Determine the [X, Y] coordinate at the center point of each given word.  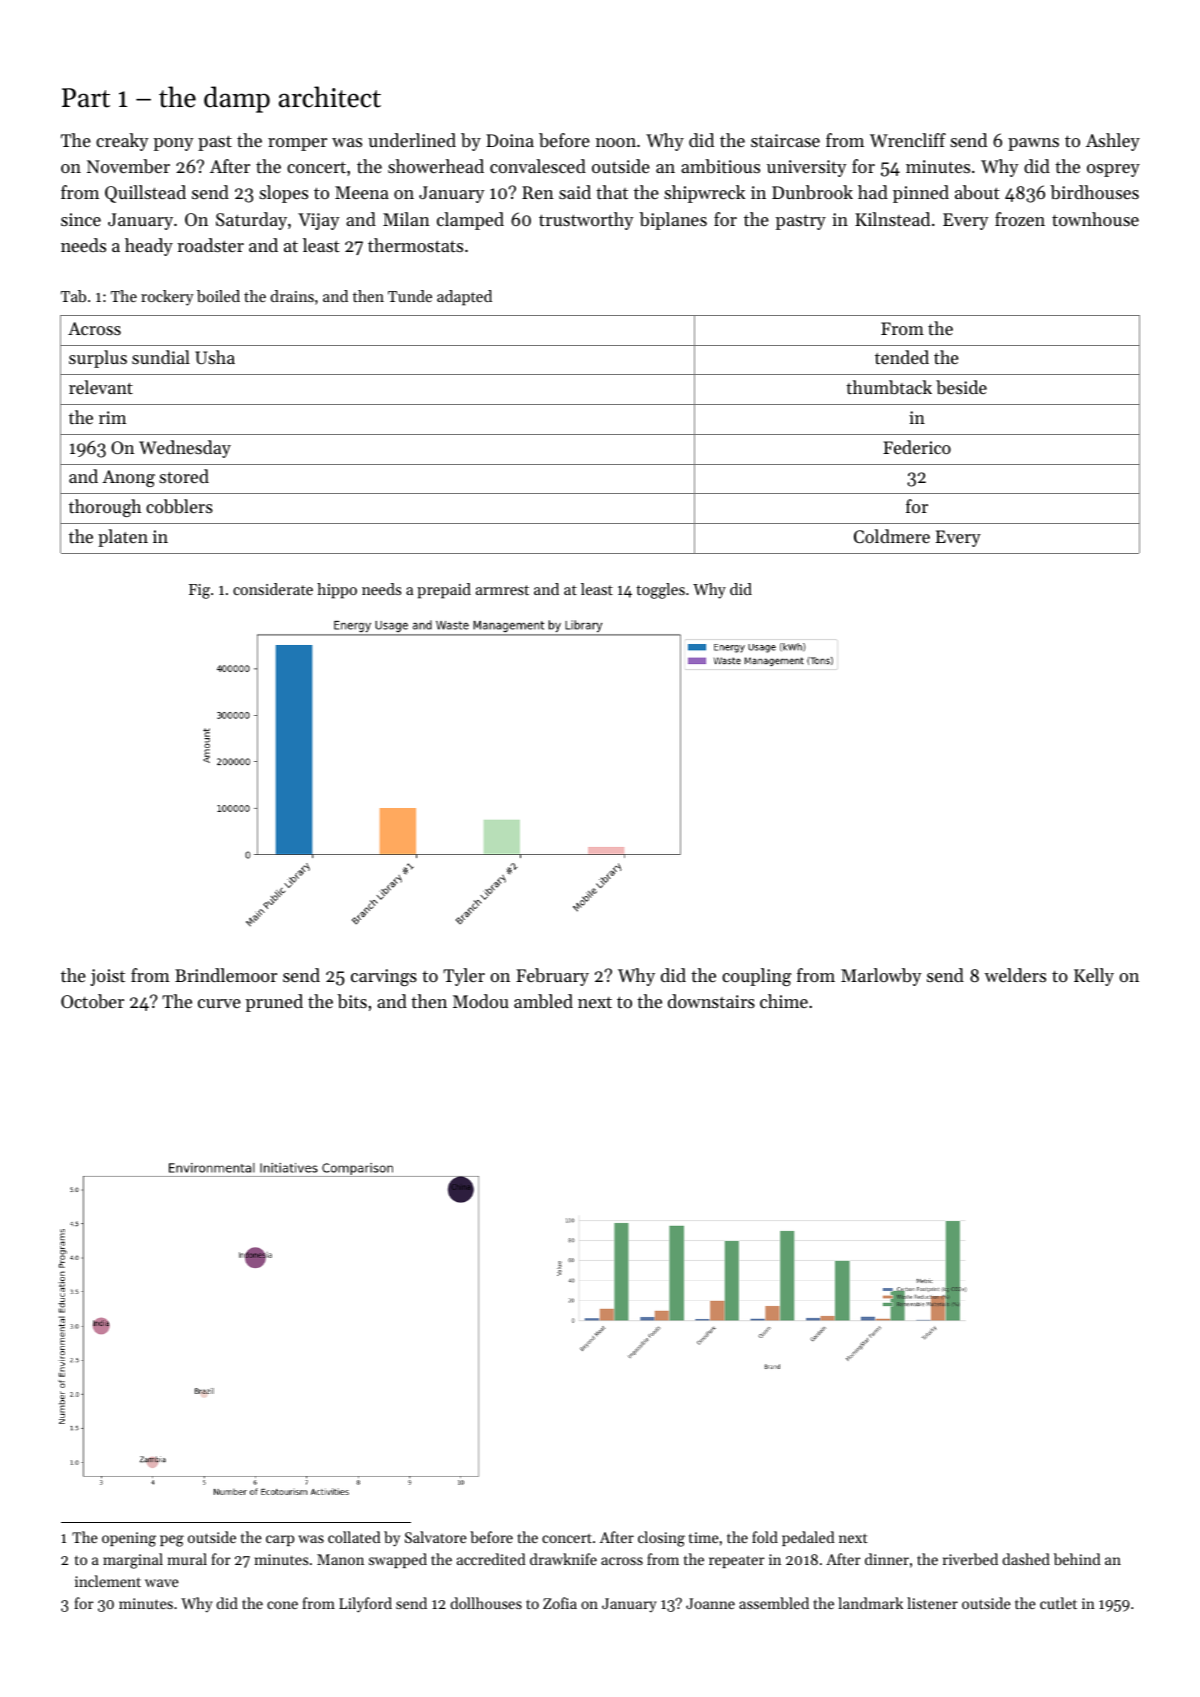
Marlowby [881, 977]
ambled [543, 1001]
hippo [337, 591]
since [81, 219]
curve [219, 1003]
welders [1015, 975]
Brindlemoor [226, 975]
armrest [502, 590]
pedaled [808, 1538]
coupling [756, 977]
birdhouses [1094, 192]
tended [902, 357]
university [807, 168]
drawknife [563, 1559]
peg [172, 1541]
